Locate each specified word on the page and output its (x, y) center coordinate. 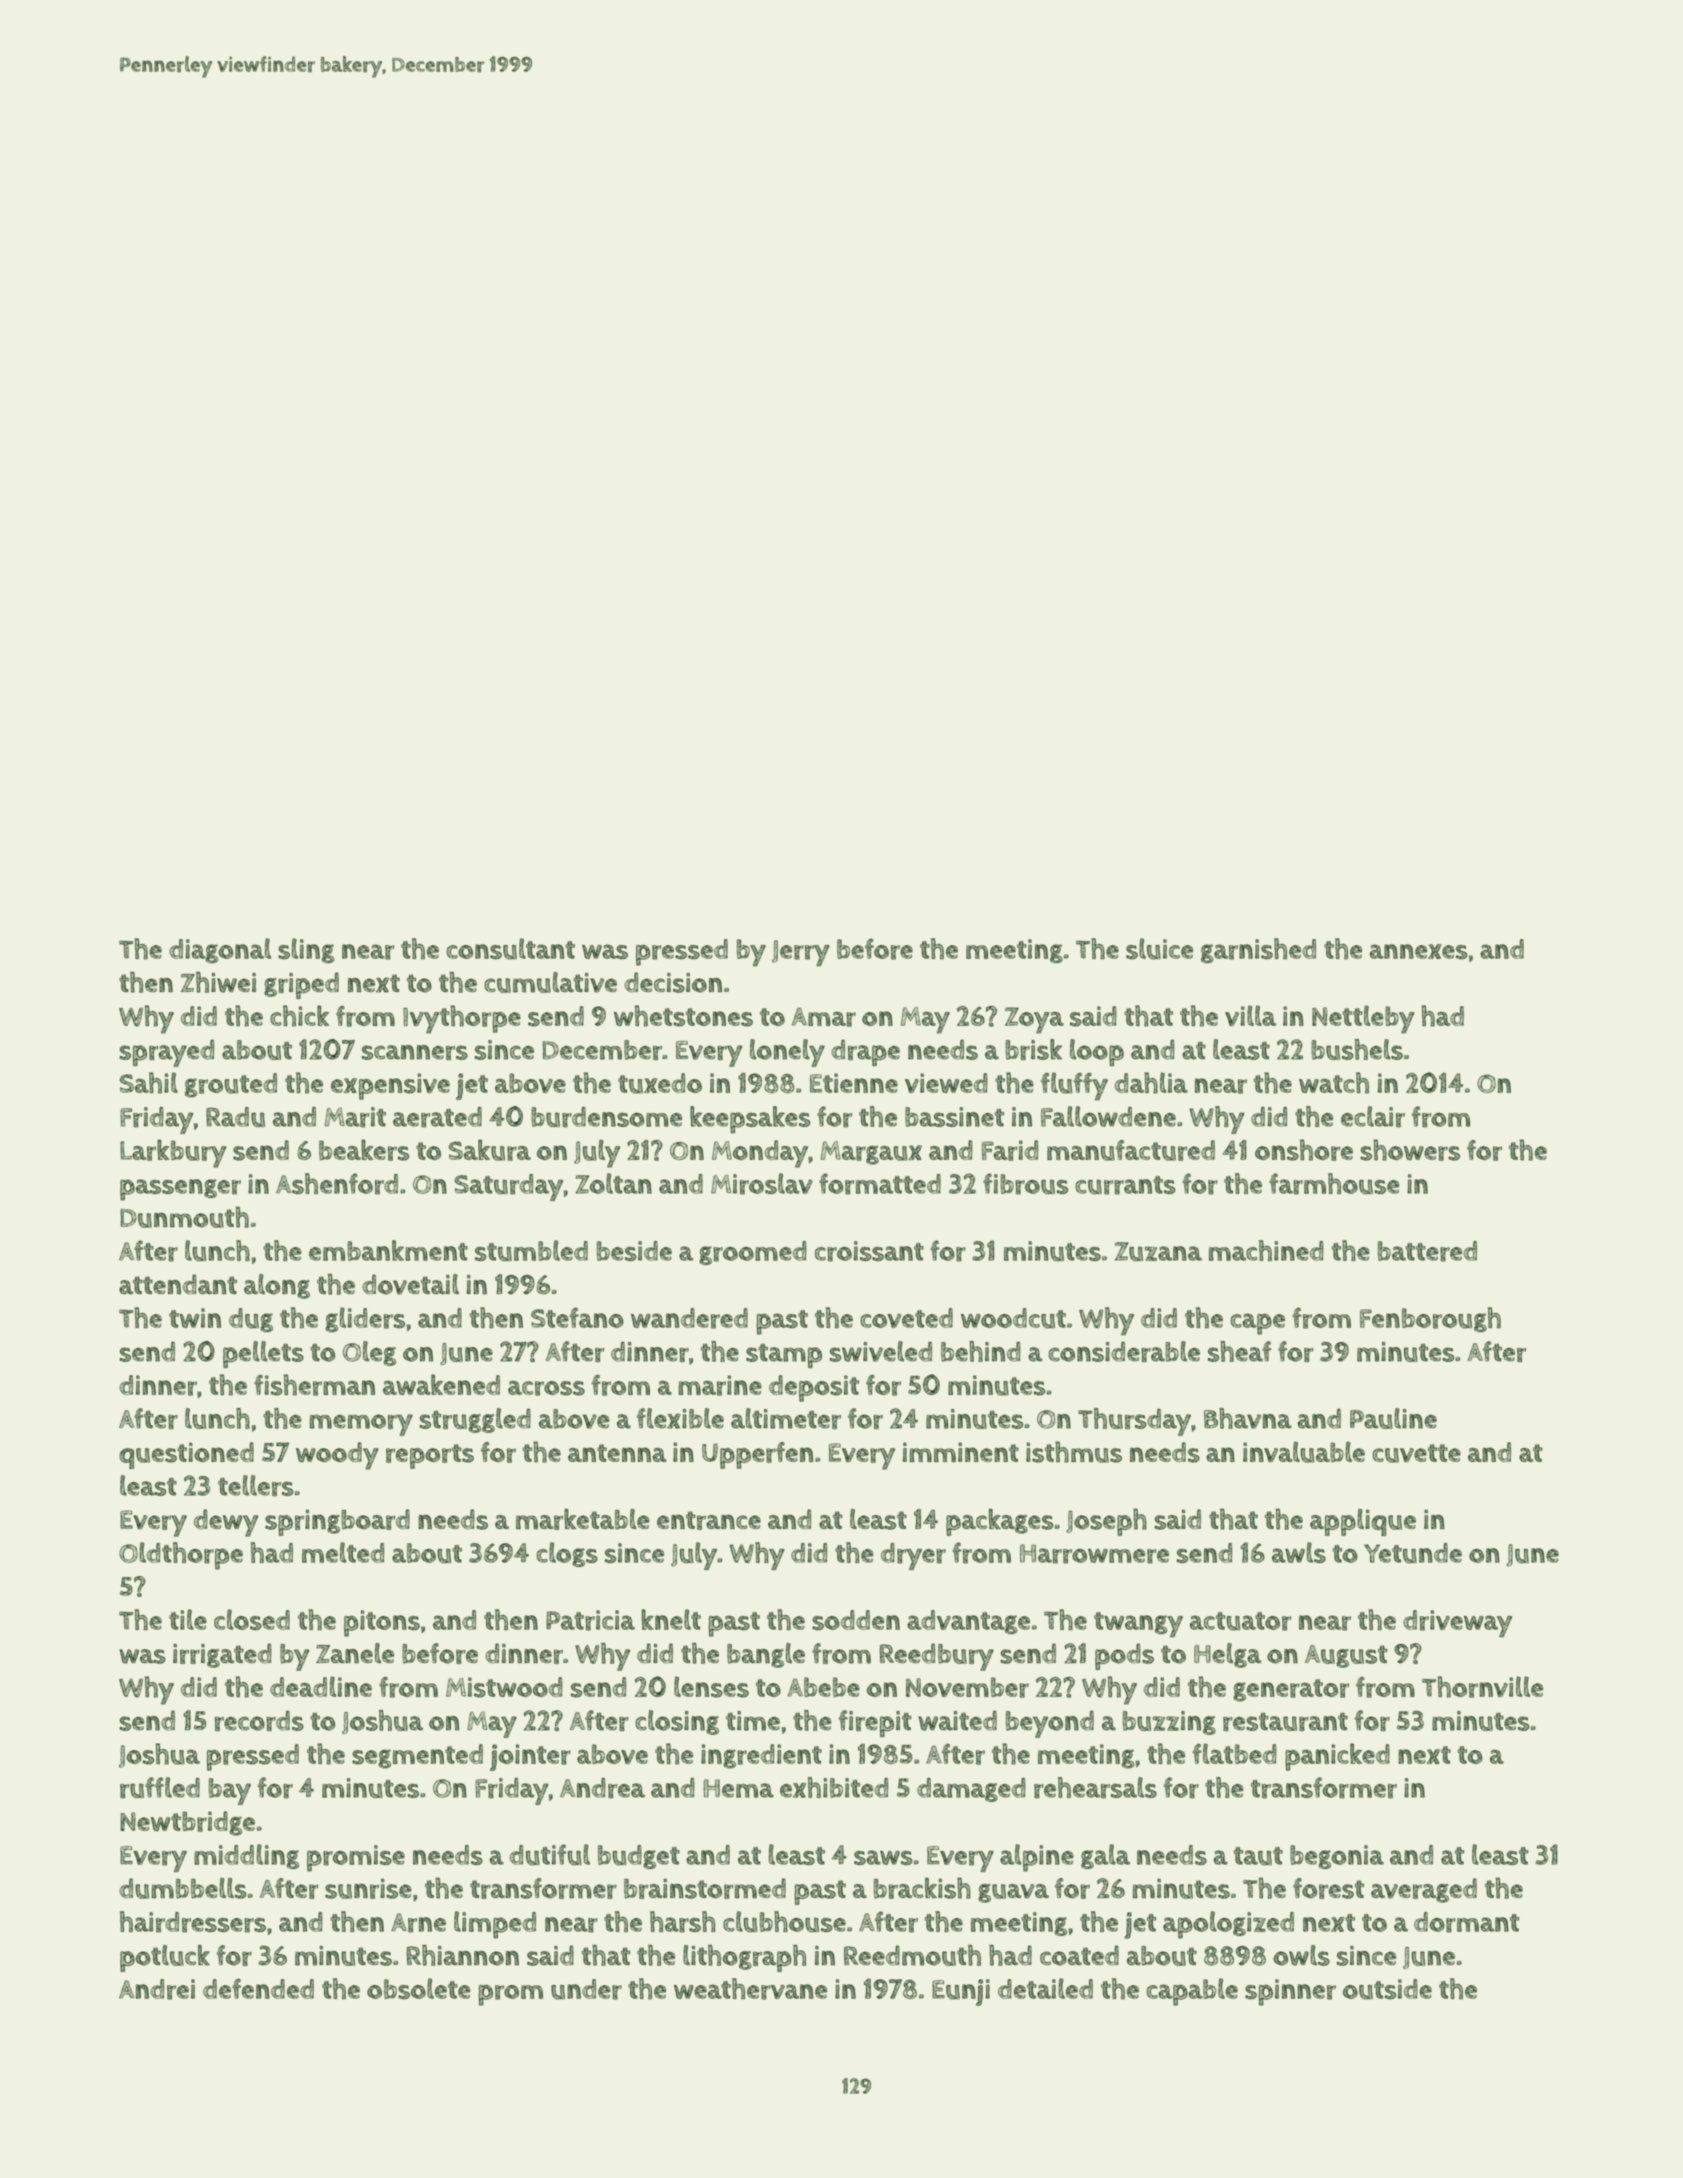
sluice (1159, 949)
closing (677, 1722)
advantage (968, 1622)
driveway (1457, 1624)
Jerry (801, 953)
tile (188, 1619)
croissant (869, 1251)
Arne (418, 1923)
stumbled (531, 1250)
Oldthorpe (181, 1556)
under (586, 1989)
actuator (1240, 1621)
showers (1410, 1150)
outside (1387, 1989)
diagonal (220, 951)
